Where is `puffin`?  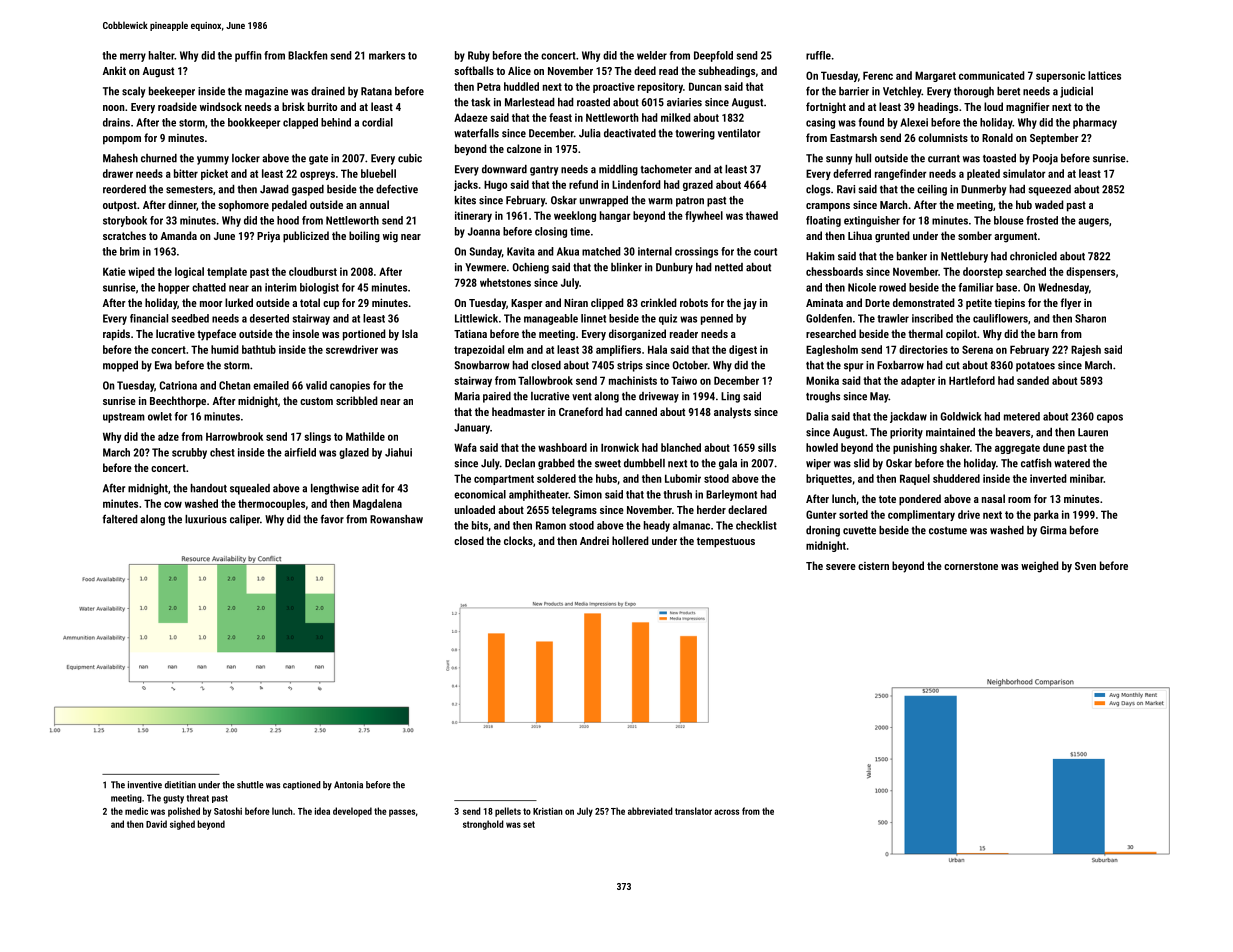
puffin is located at coordinates (248, 56).
